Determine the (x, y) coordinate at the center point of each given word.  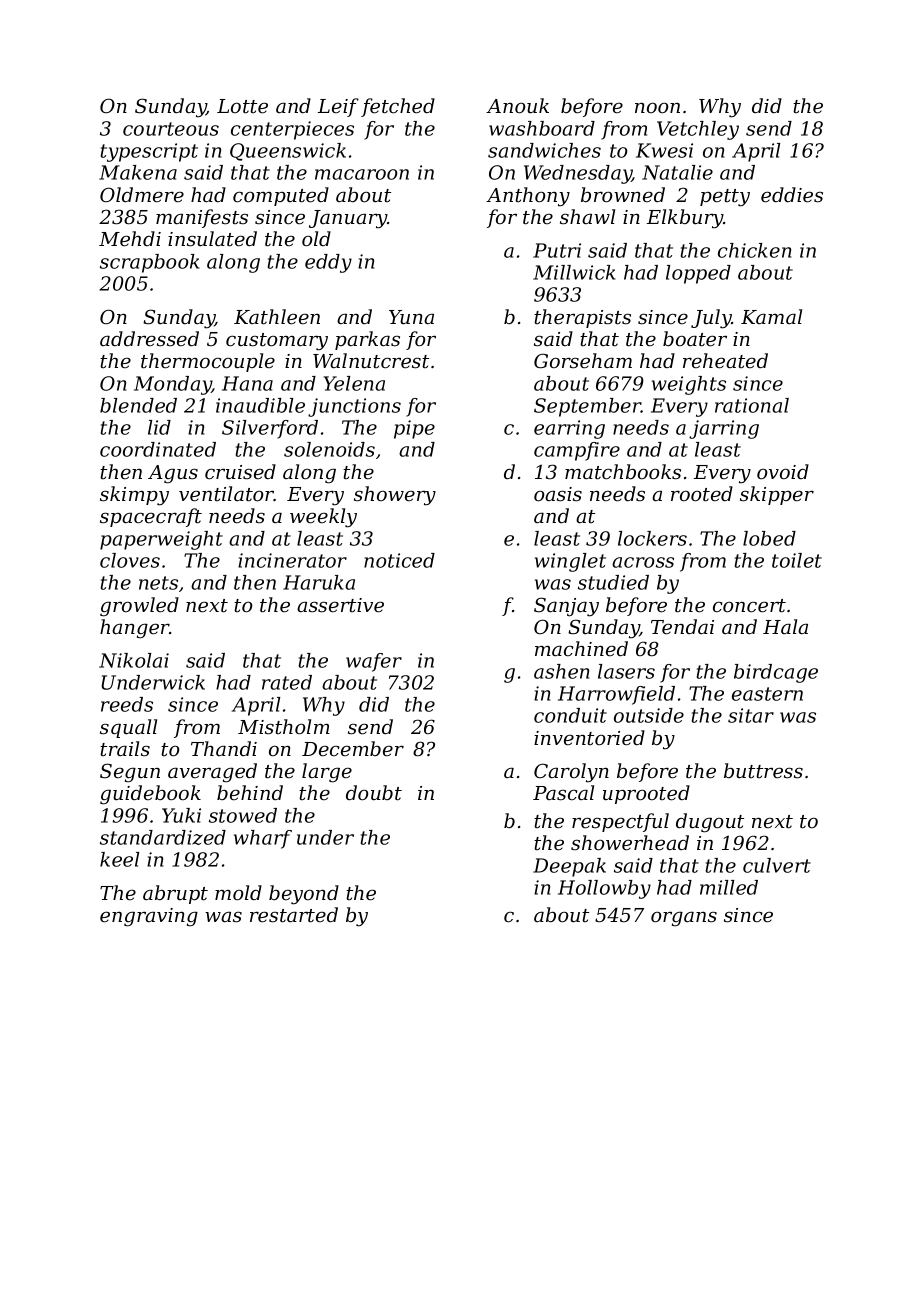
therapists (582, 318)
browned (623, 195)
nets (158, 583)
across (643, 562)
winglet (570, 562)
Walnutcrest (371, 361)
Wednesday (578, 174)
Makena (138, 172)
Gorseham (583, 361)
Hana (247, 383)
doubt (374, 793)
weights (689, 385)
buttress (763, 771)
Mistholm (284, 727)
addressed (149, 339)
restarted (294, 915)
